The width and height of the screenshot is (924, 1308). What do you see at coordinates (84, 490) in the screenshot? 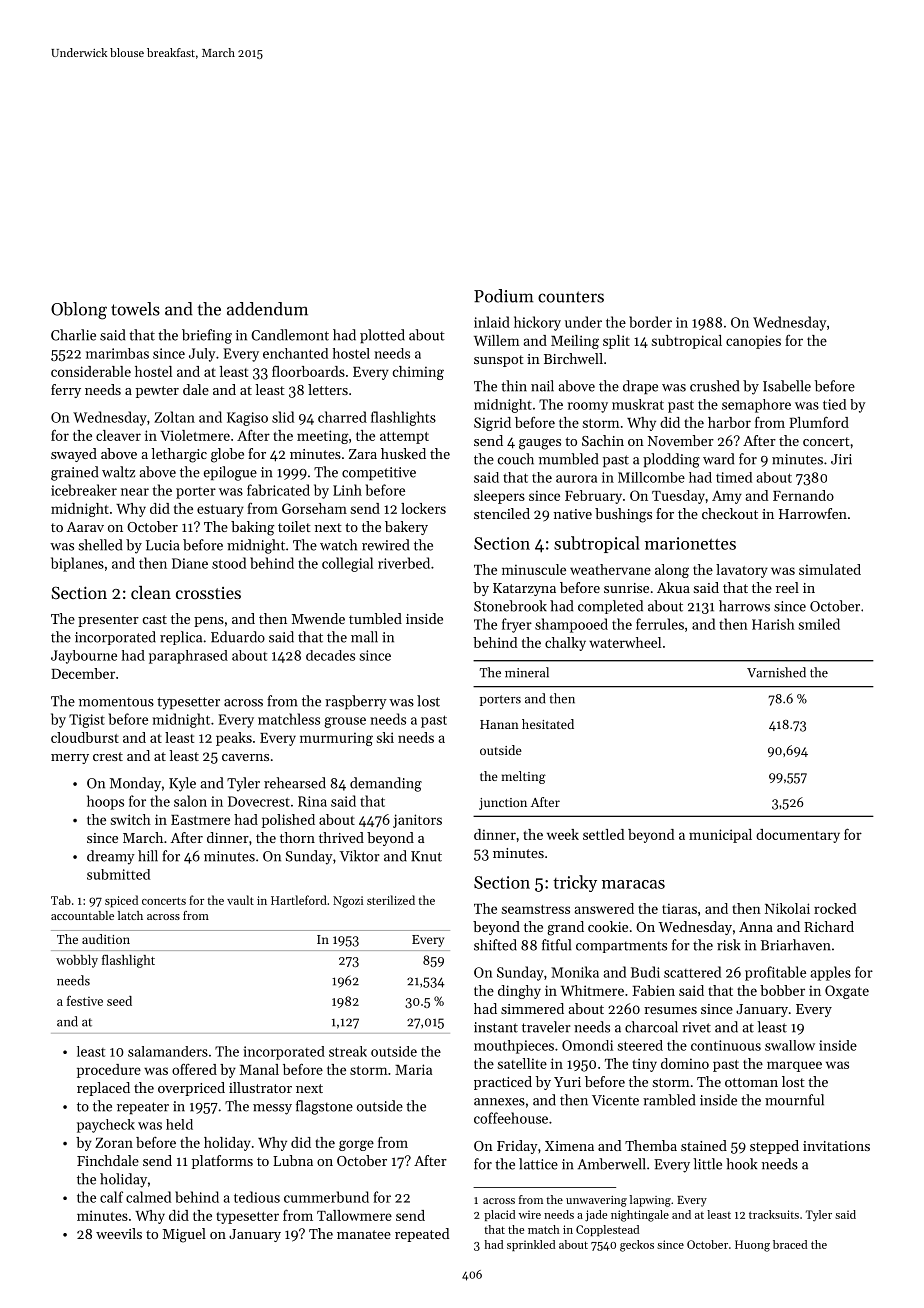
I see `icebreaker` at bounding box center [84, 490].
